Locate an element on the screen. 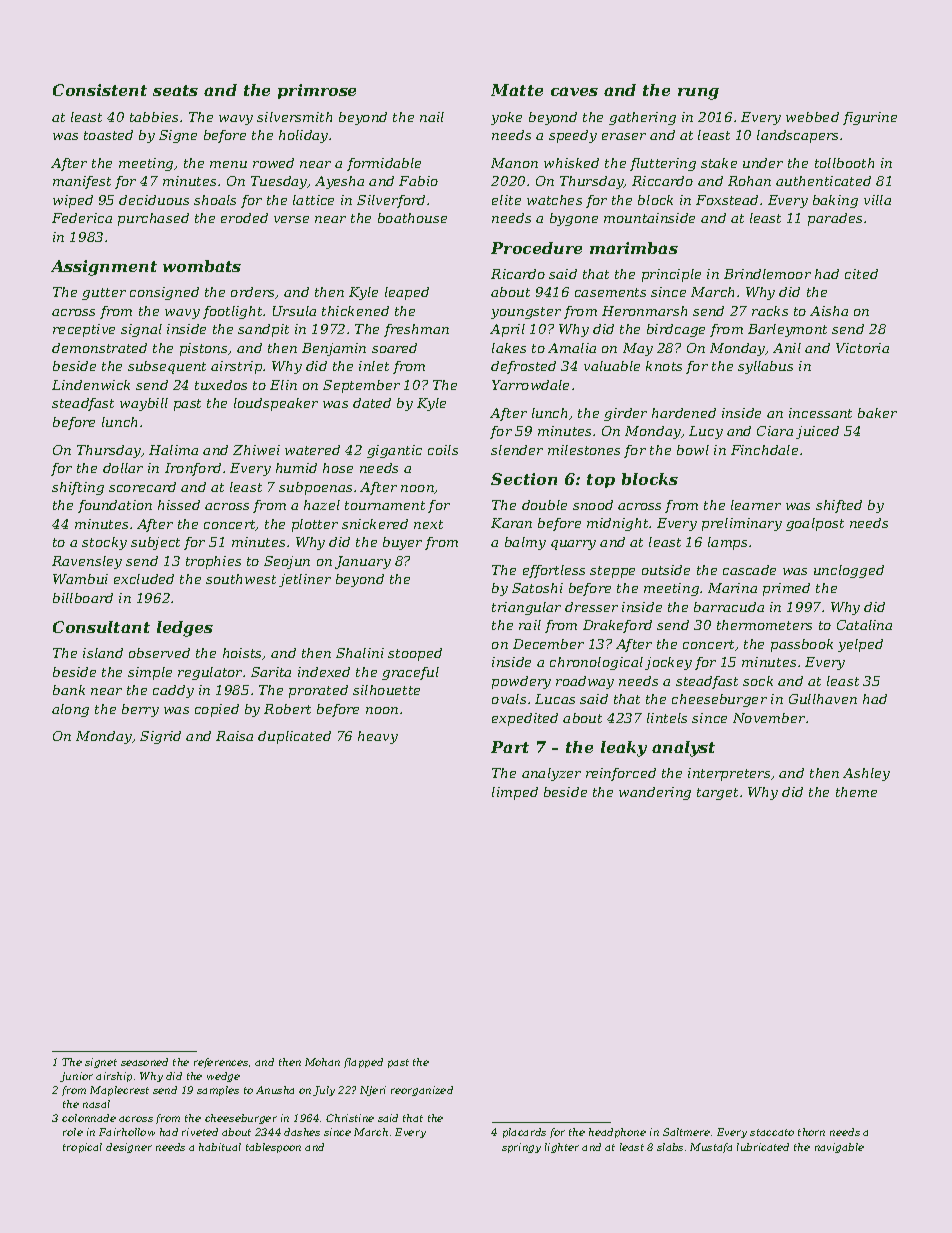 This screenshot has width=952, height=1233. rung is located at coordinates (698, 94).
